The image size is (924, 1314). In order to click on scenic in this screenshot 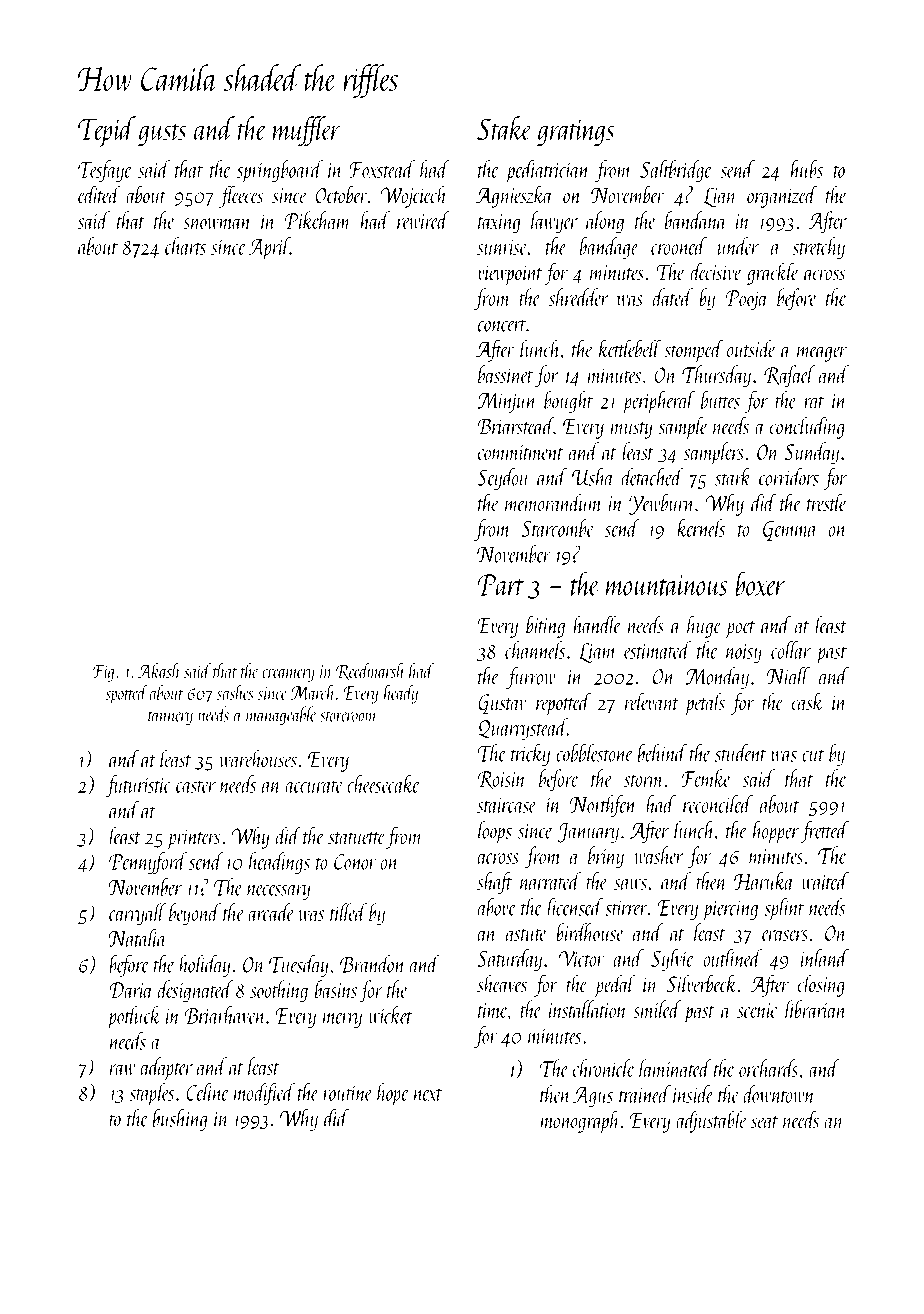, I will do `click(757, 1010)`.
